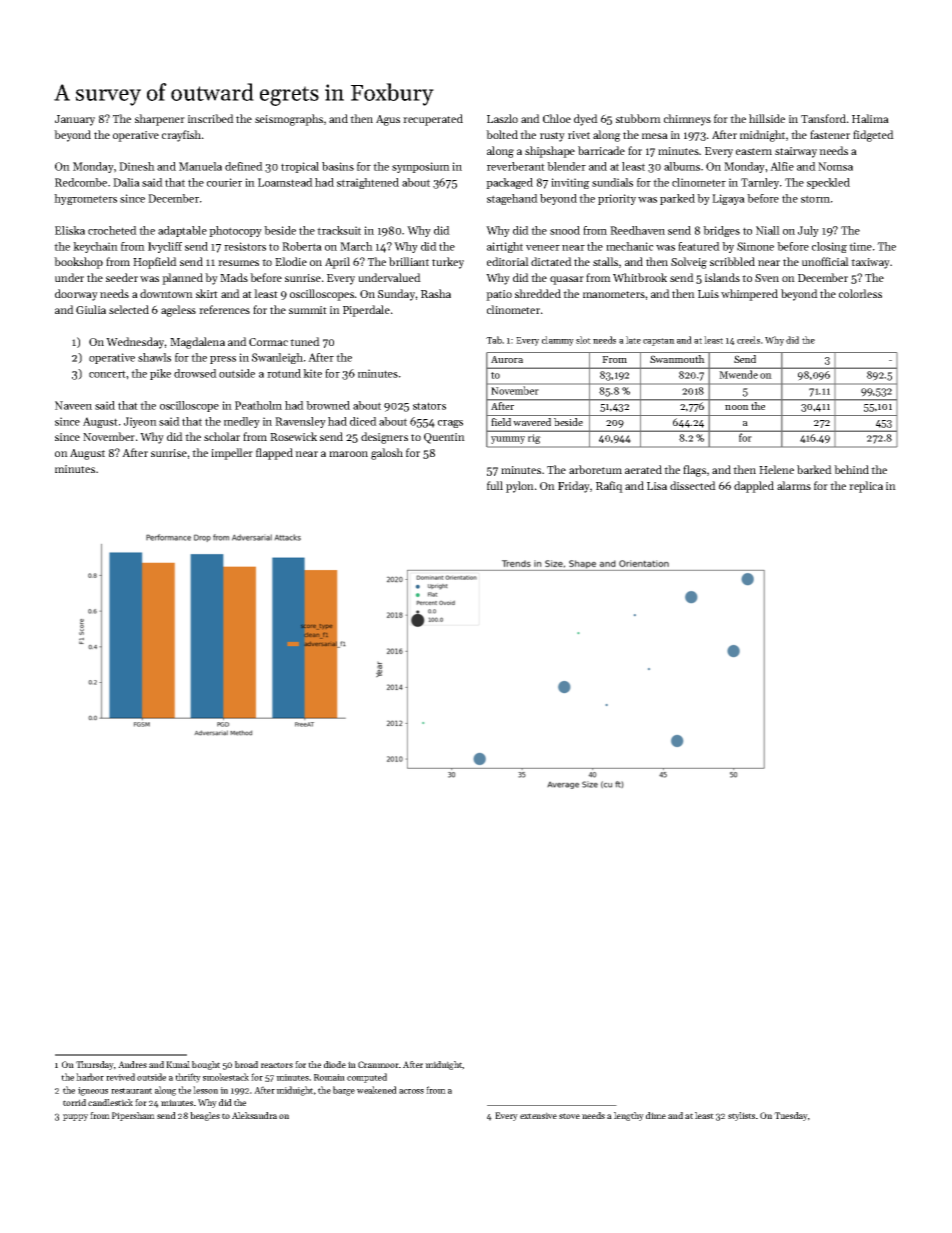 This screenshot has height=1233, width=952. Describe the element at coordinates (520, 487) in the screenshot. I see `pylon` at that location.
